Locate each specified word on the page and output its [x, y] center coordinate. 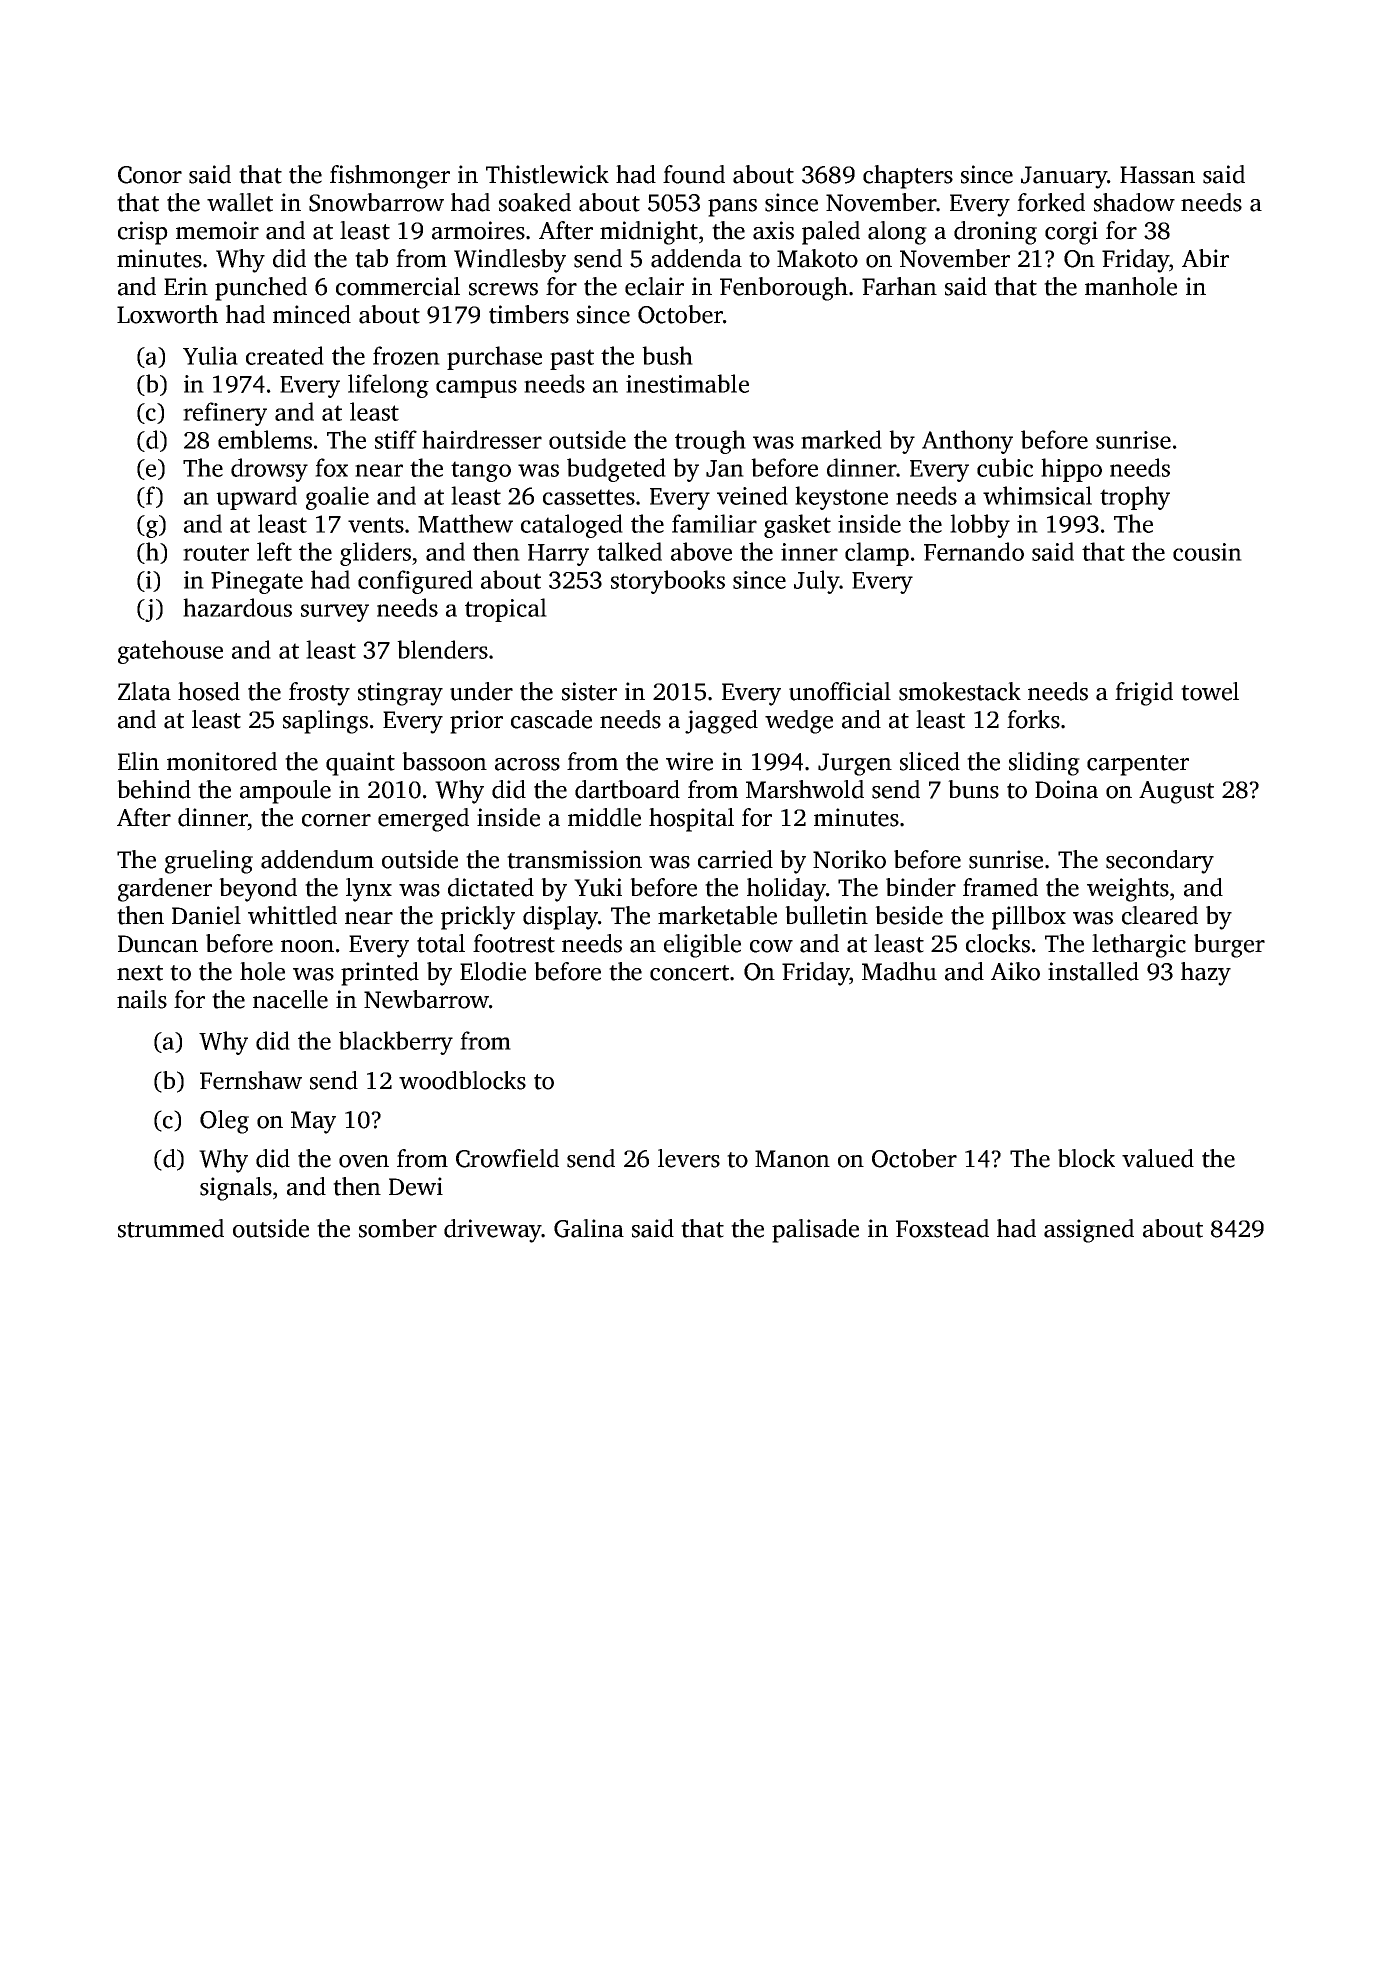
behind [154, 789]
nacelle [290, 999]
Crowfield [507, 1158]
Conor [150, 175]
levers [689, 1158]
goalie [337, 498]
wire [689, 761]
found [694, 174]
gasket [797, 526]
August [1176, 792]
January [1064, 177]
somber [398, 1228]
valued [1158, 1158]
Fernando [974, 551]
